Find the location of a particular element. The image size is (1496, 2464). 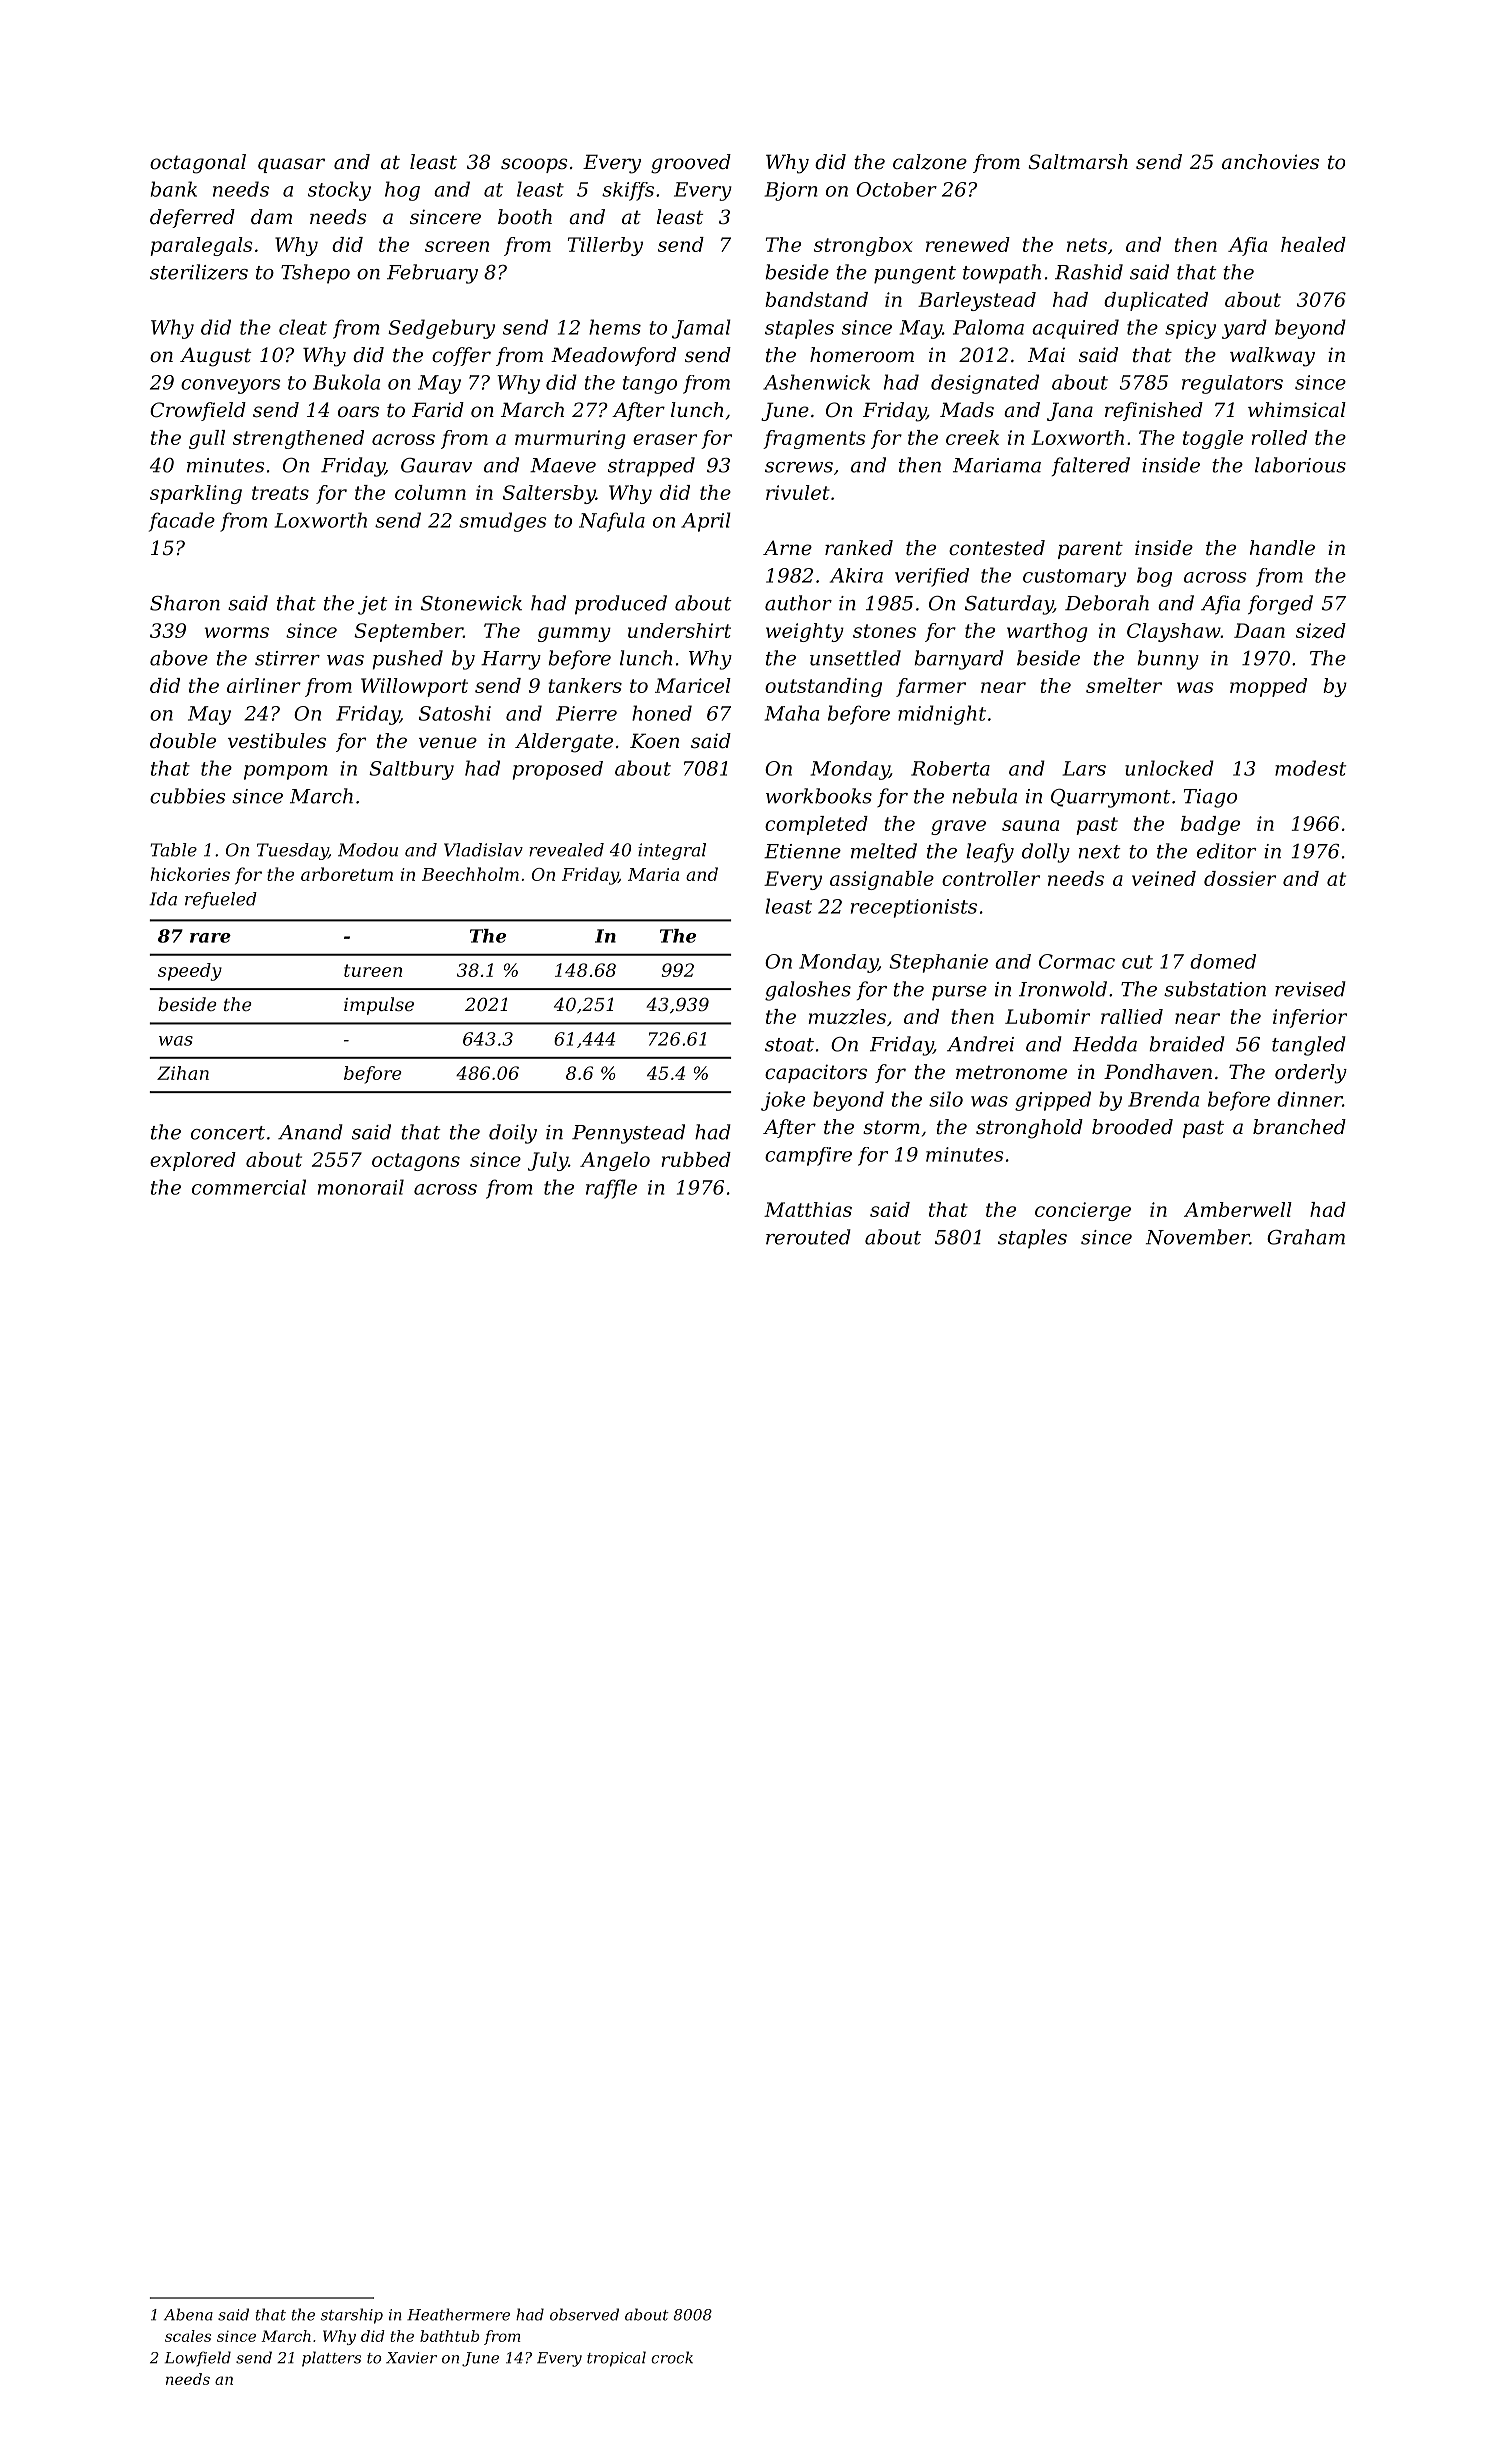

Xavier is located at coordinates (411, 2358).
